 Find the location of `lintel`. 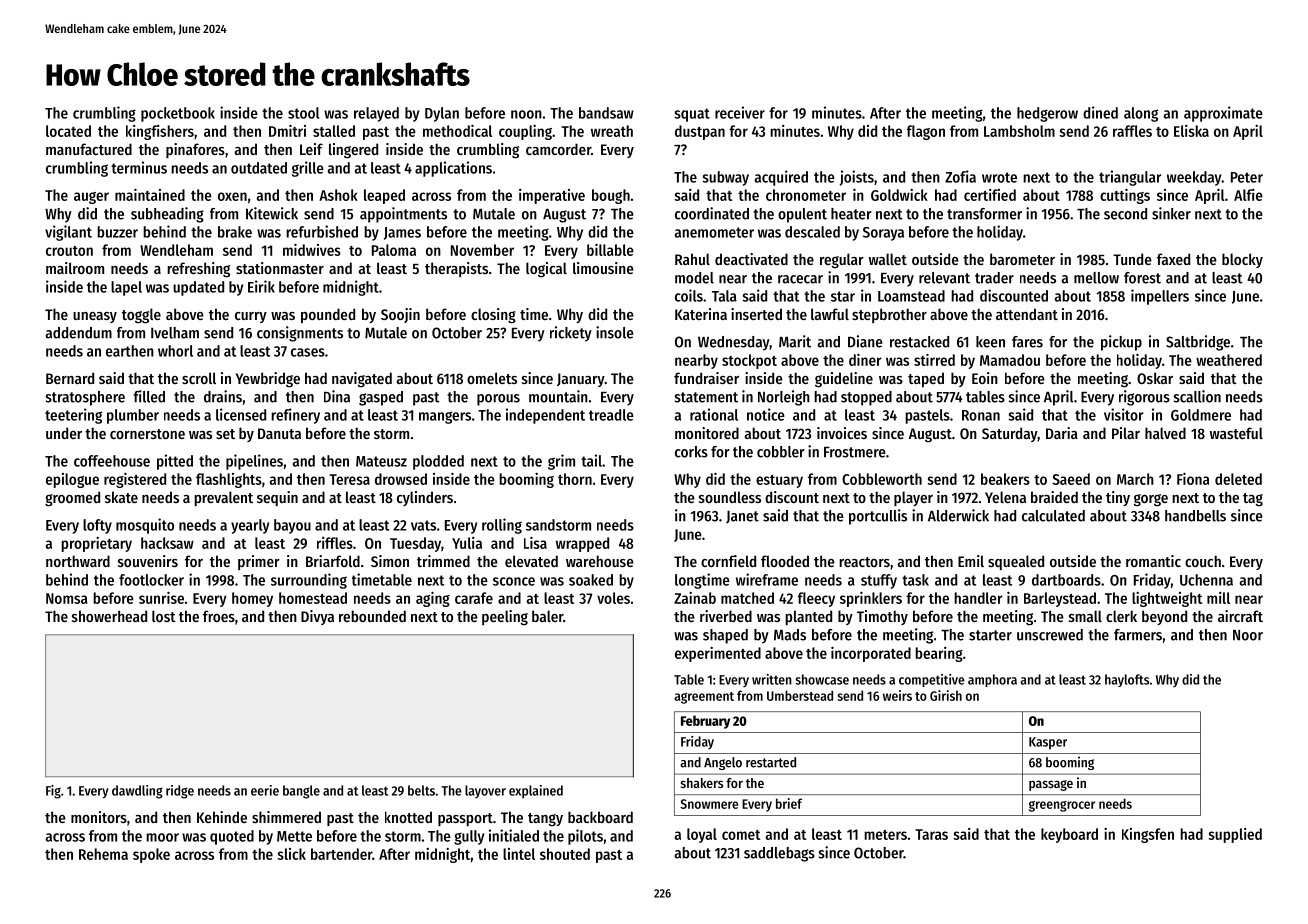

lintel is located at coordinates (519, 854).
